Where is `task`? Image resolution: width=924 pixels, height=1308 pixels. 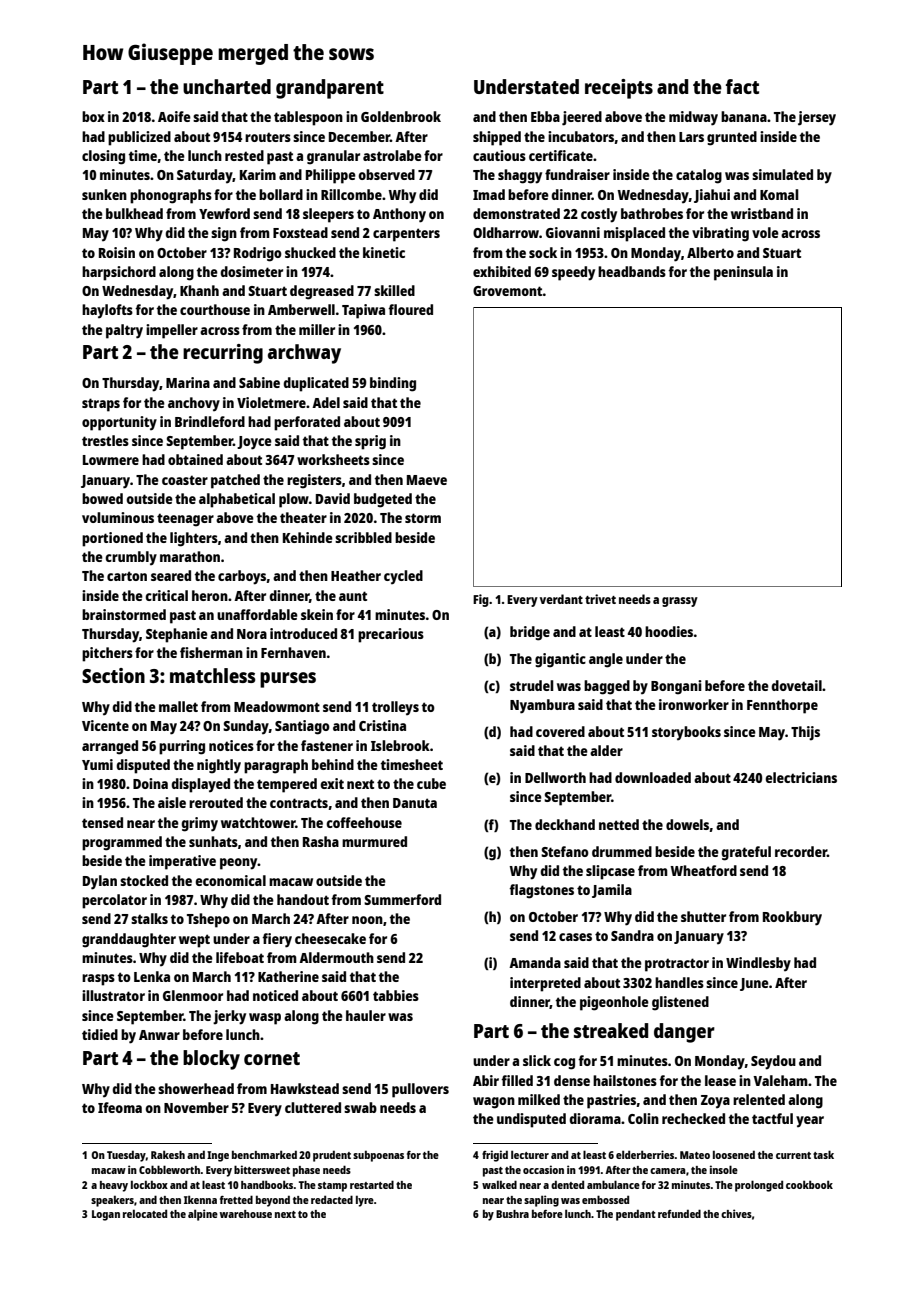 task is located at coordinates (823, 1154).
